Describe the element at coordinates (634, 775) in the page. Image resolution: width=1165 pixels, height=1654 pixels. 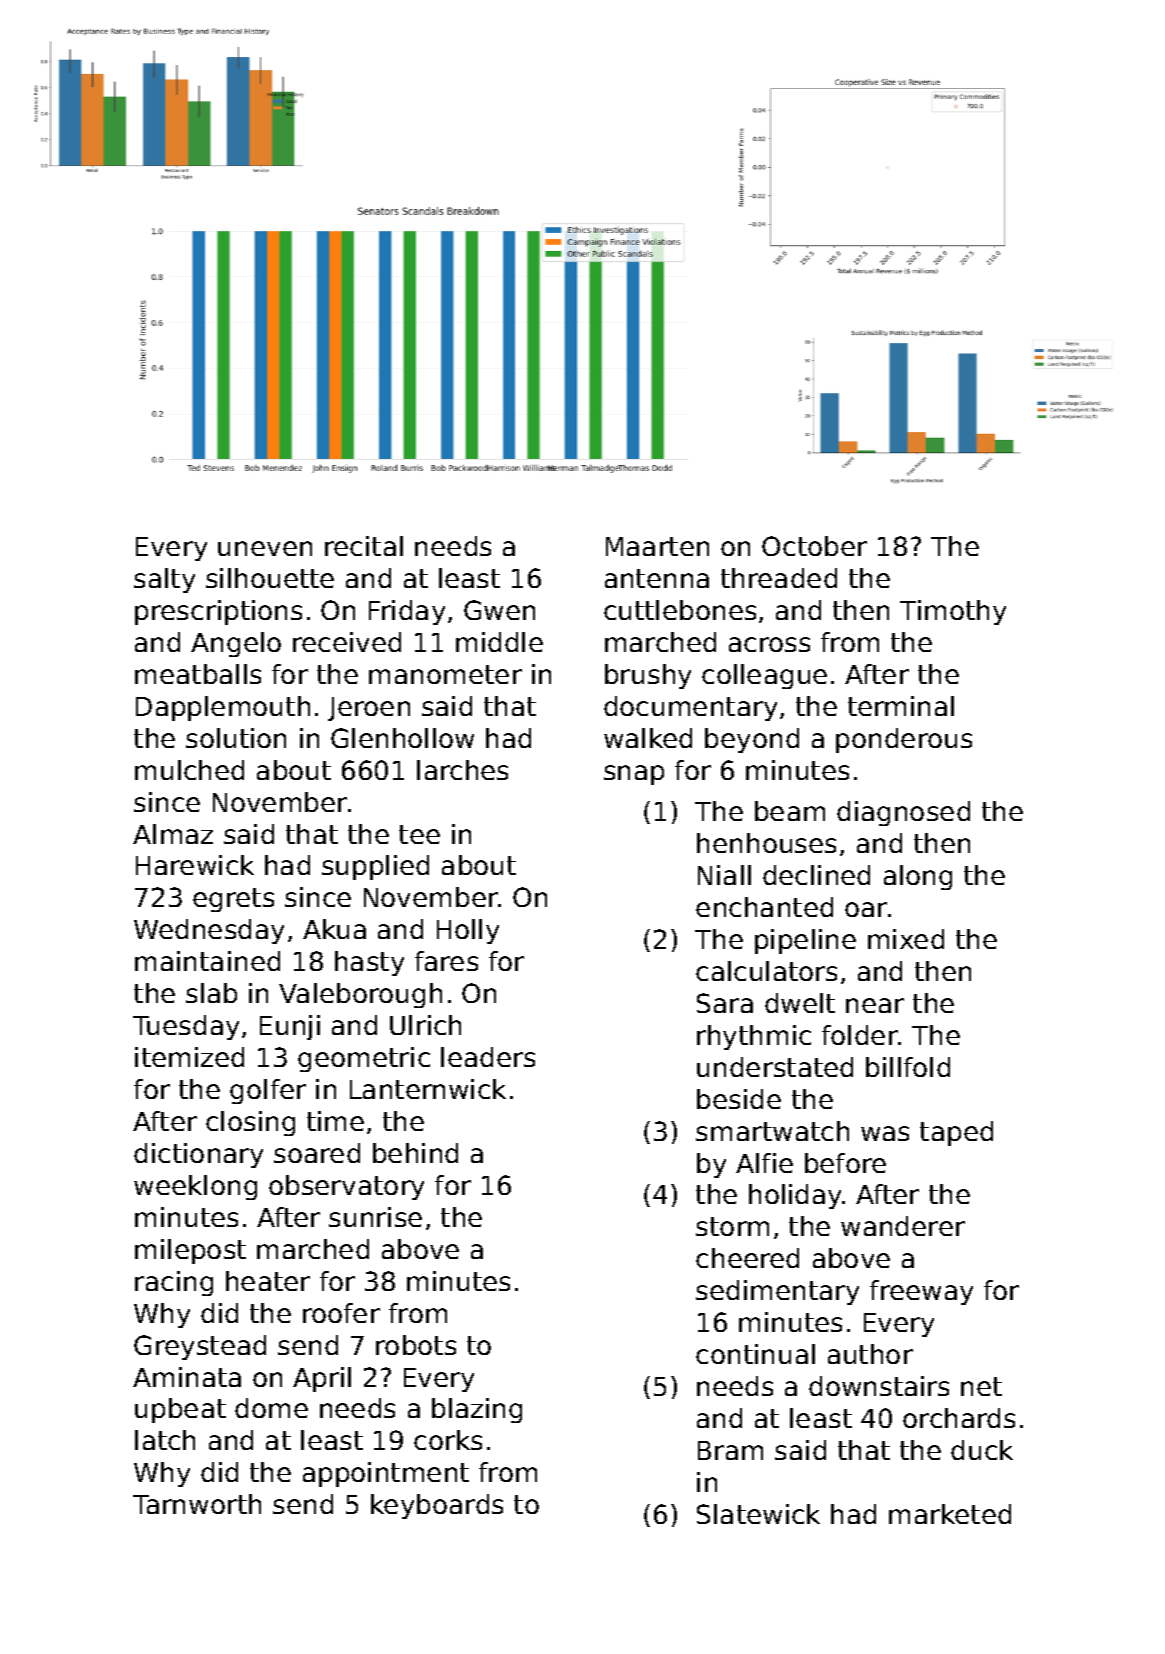
I see `snap` at that location.
